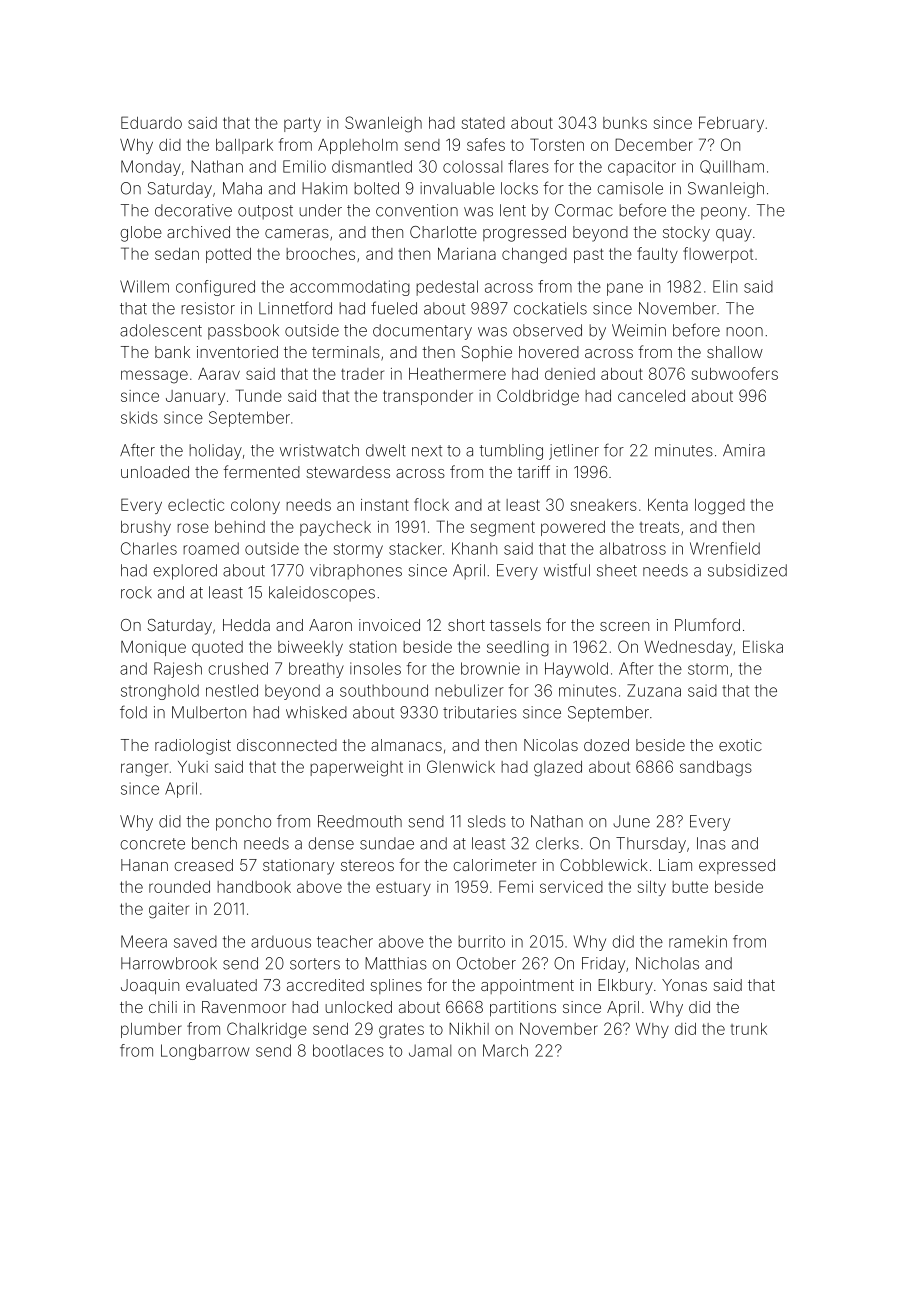 The height and width of the screenshot is (1316, 908). Describe the element at coordinates (651, 396) in the screenshot. I see `canceled` at that location.
